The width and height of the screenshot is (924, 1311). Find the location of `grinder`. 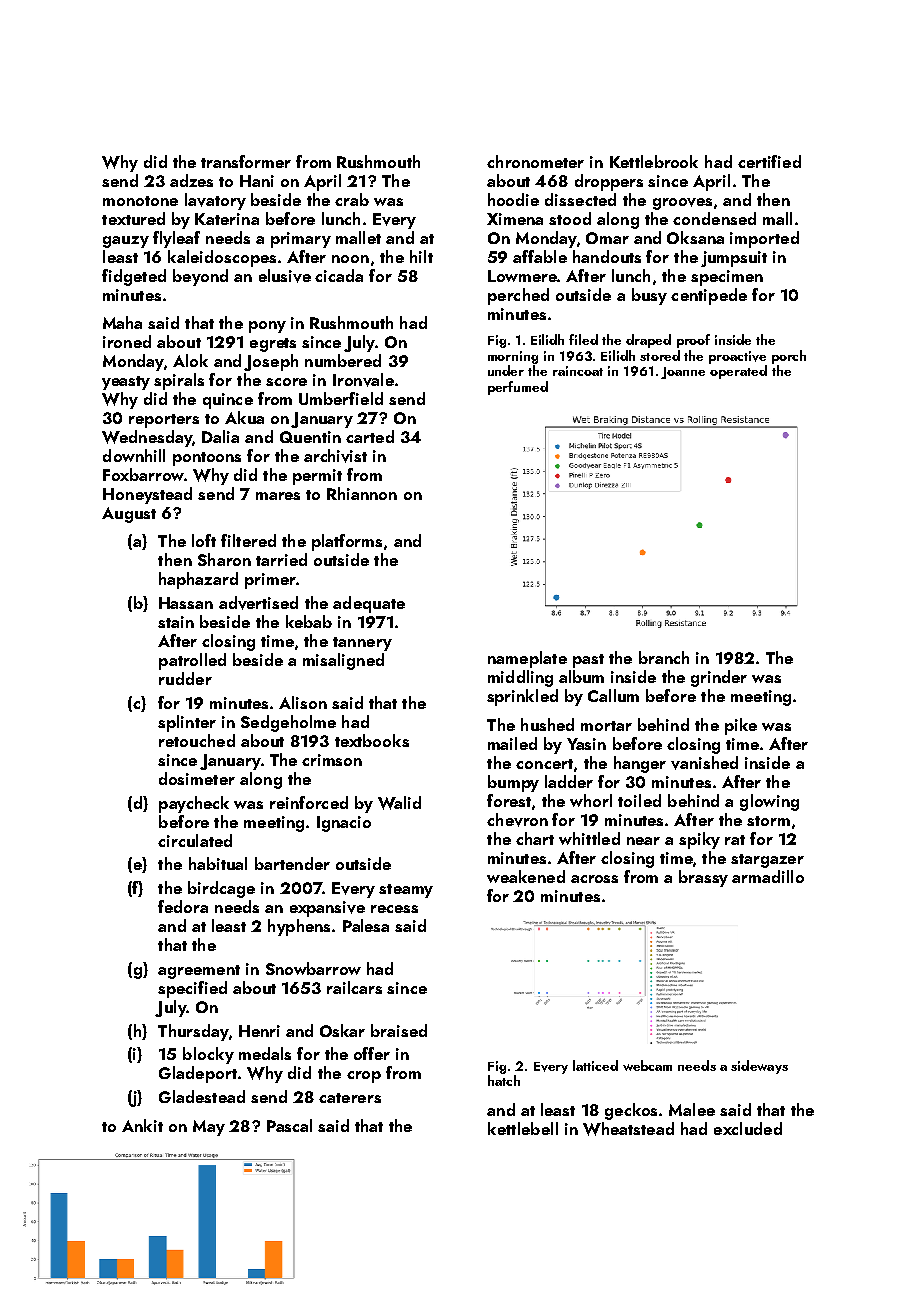

grinder is located at coordinates (719, 678).
